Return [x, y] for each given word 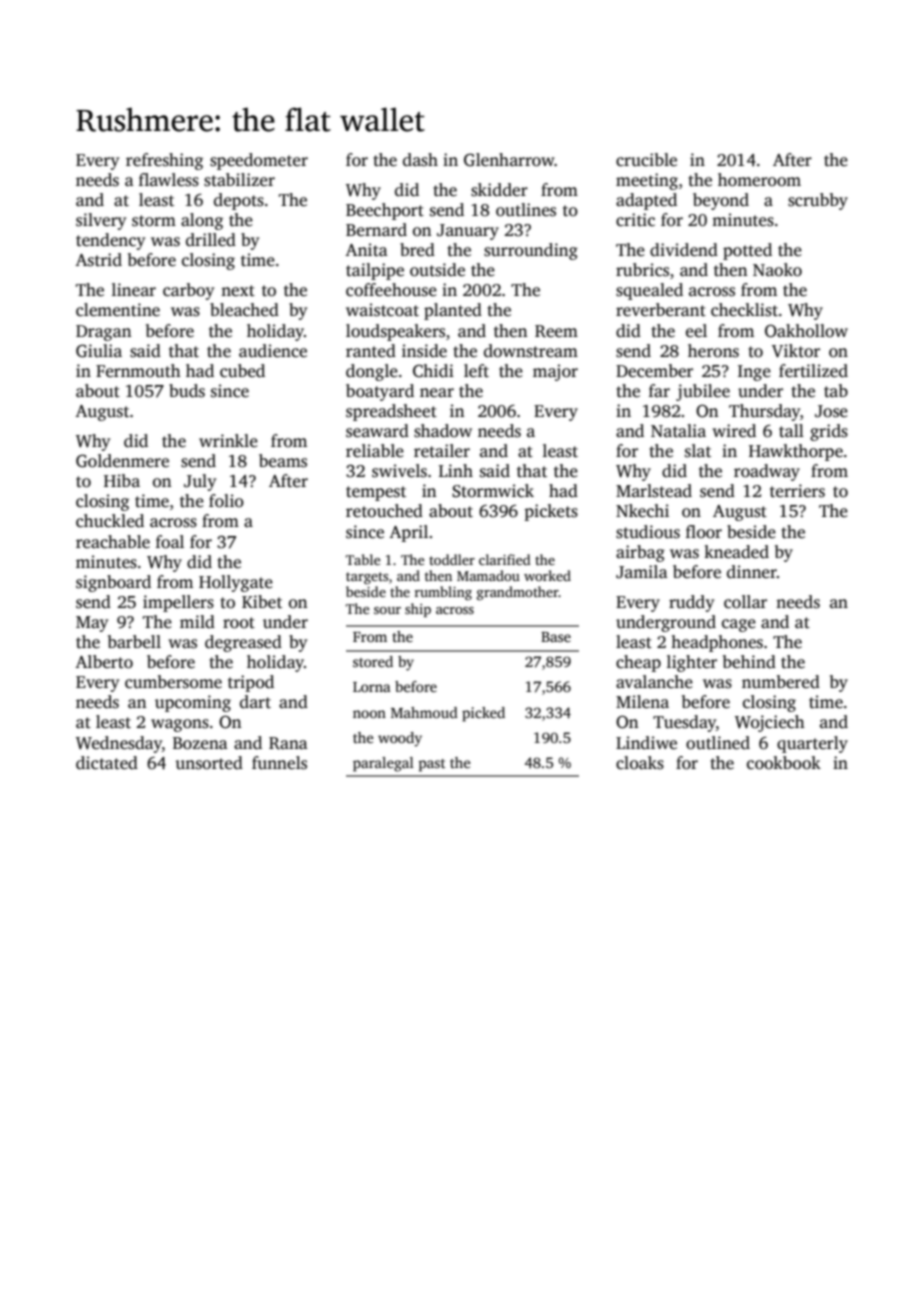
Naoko [777, 270]
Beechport [385, 211]
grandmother [518, 593]
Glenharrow [509, 160]
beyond [721, 201]
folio [226, 501]
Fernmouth [138, 371]
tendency [110, 241]
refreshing [164, 161]
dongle [372, 372]
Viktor [796, 351]
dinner [752, 571]
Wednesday [119, 744]
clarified [505, 559]
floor [704, 532]
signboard [113, 583]
